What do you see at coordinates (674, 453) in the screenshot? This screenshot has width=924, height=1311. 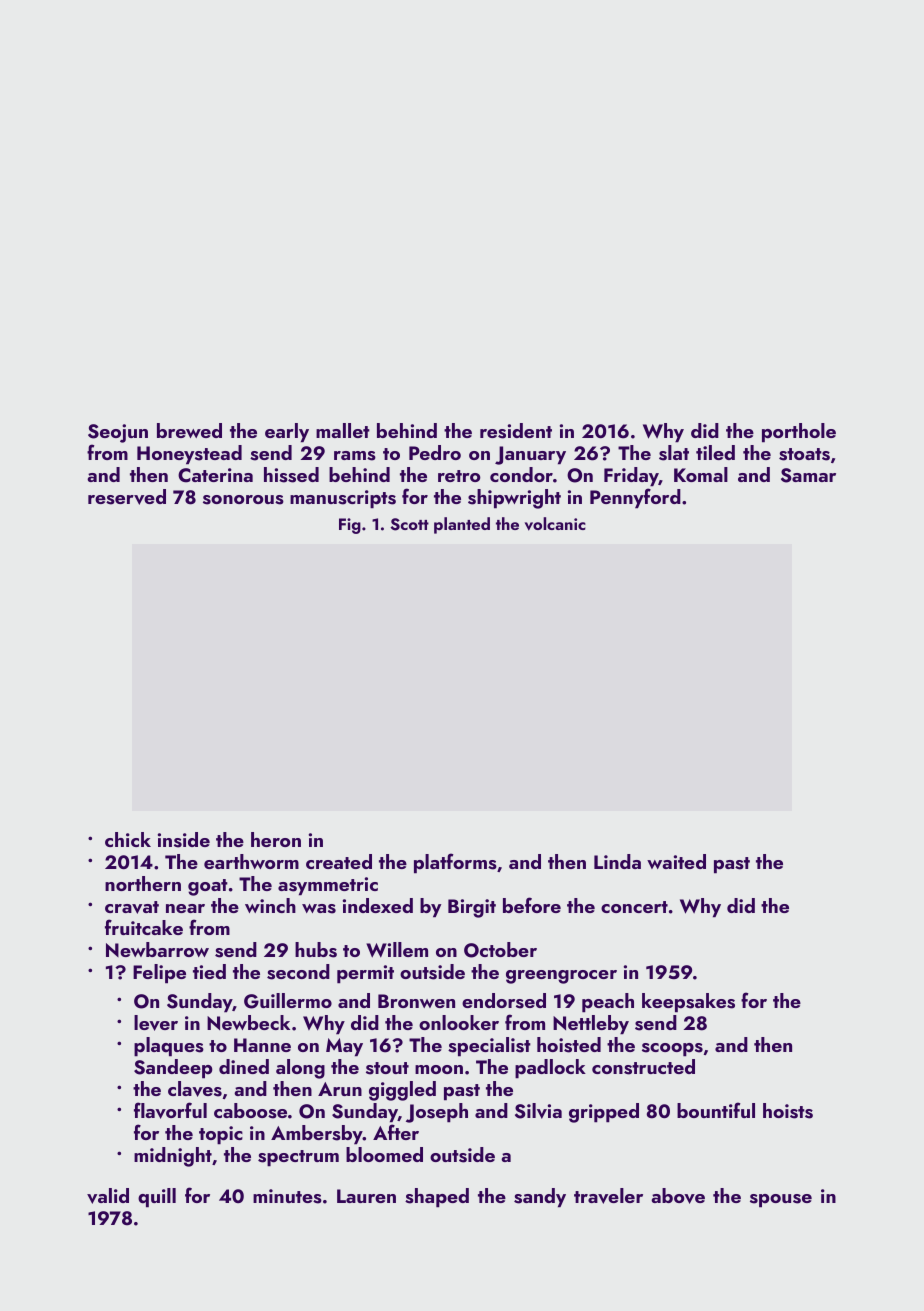 I see `slat` at bounding box center [674, 453].
